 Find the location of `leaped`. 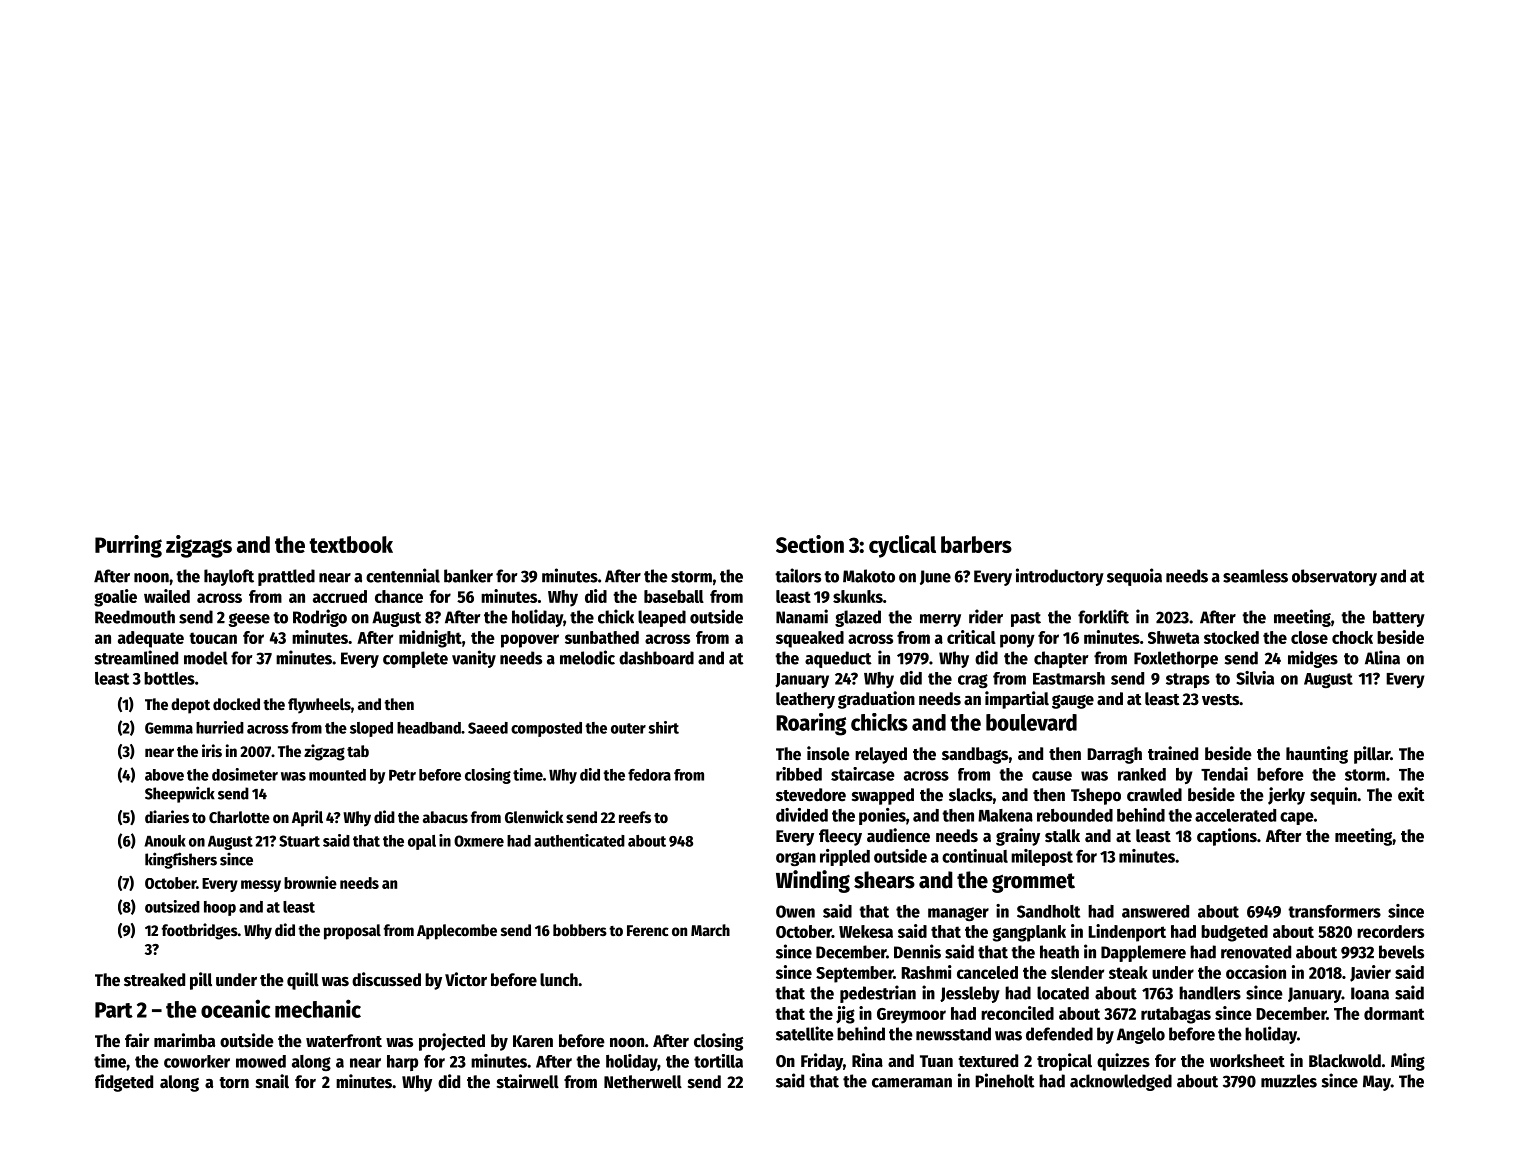

leaped is located at coordinates (662, 618).
